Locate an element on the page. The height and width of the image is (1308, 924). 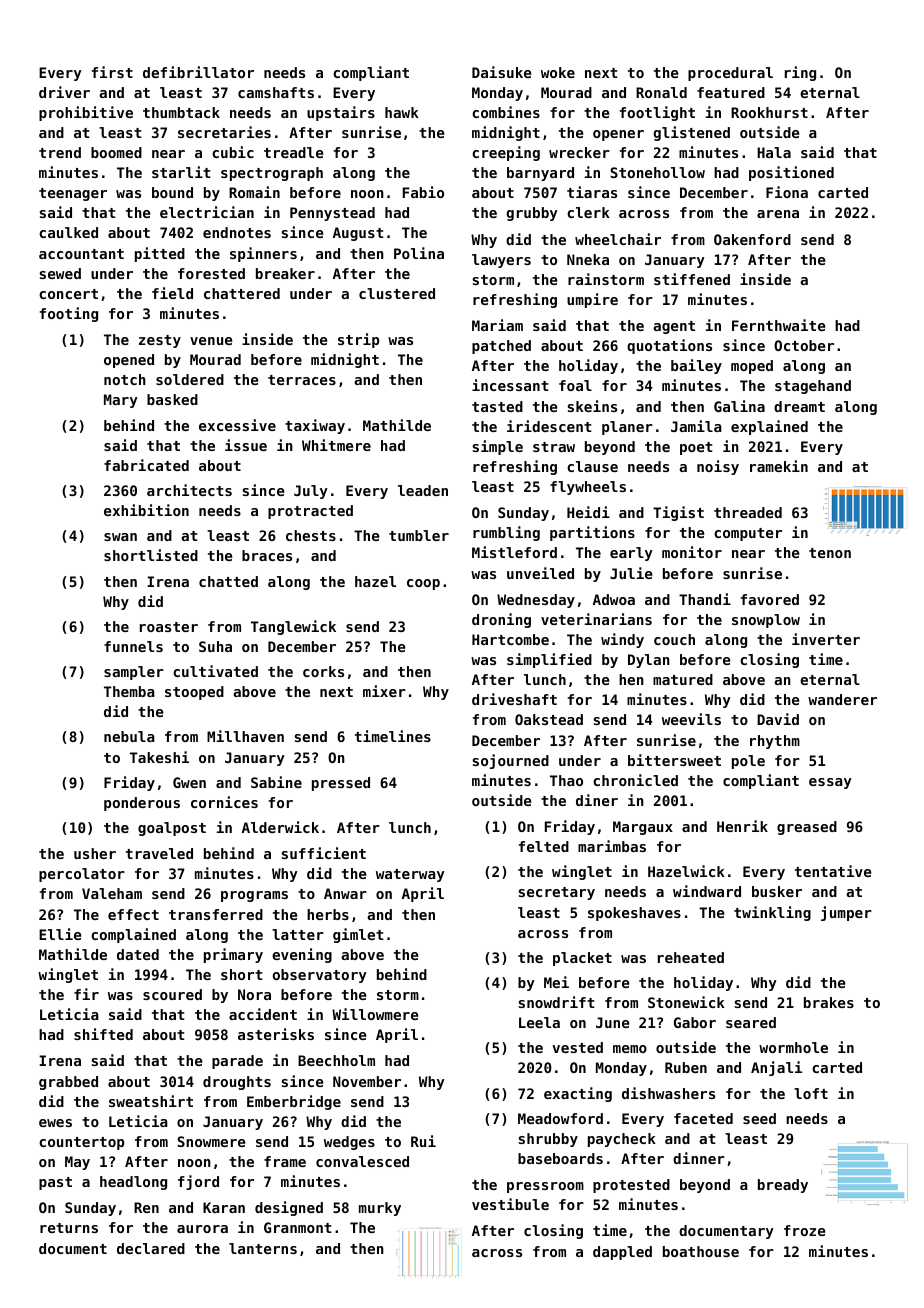
nebula is located at coordinates (129, 736).
